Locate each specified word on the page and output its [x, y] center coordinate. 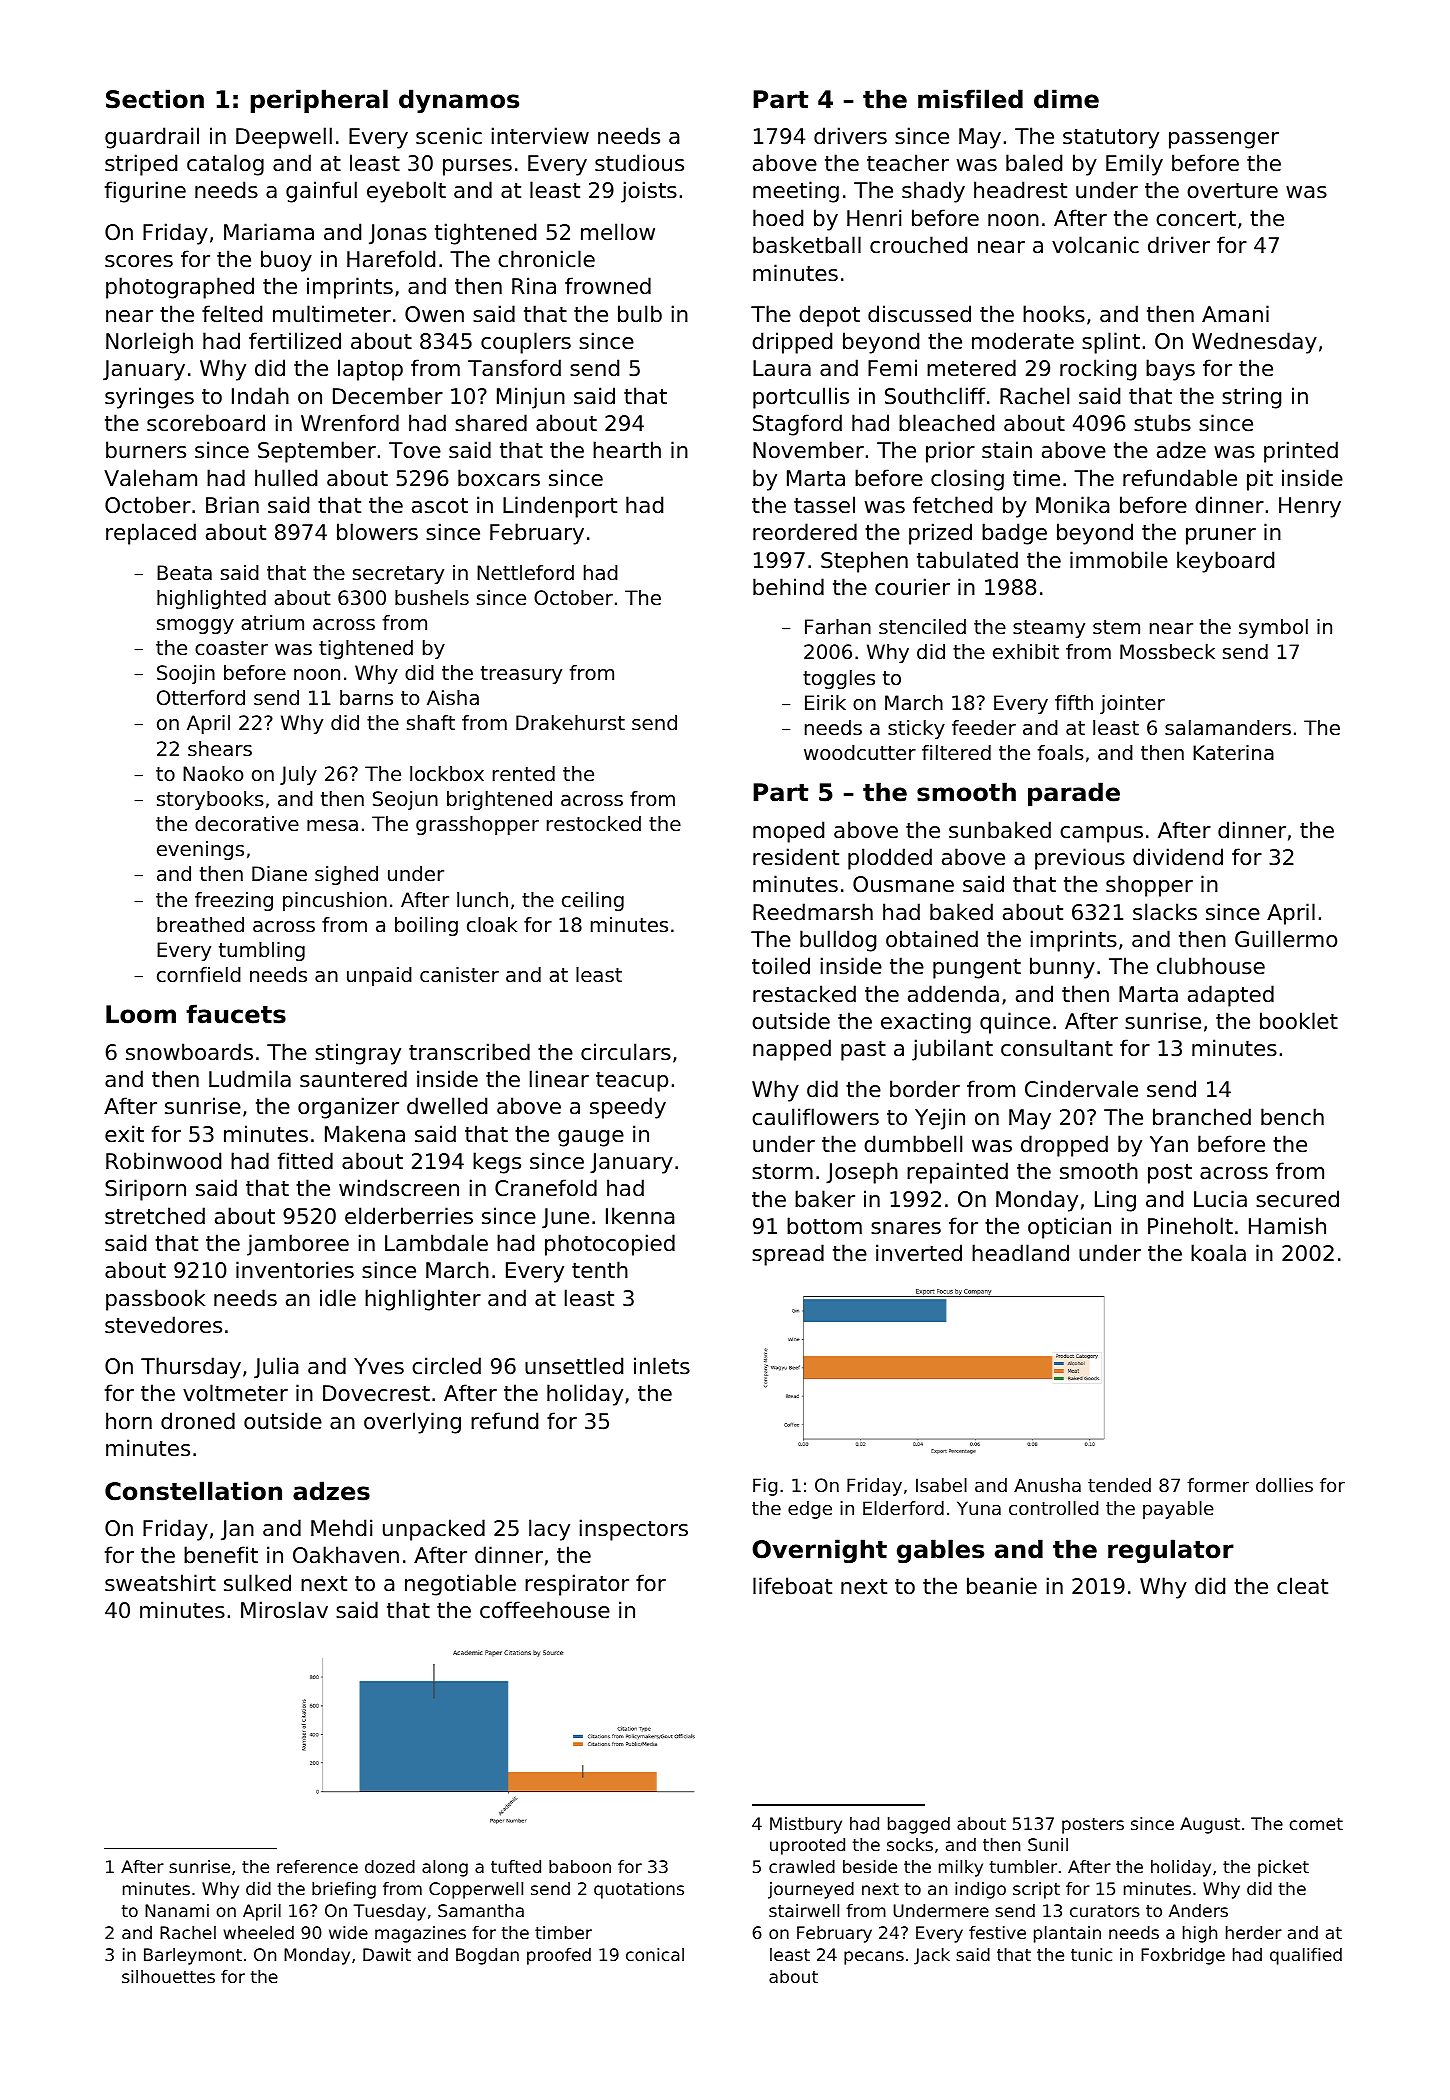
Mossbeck [1167, 652]
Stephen [864, 562]
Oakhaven [346, 1555]
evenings [200, 850]
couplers [526, 343]
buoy [286, 261]
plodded [890, 859]
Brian [232, 505]
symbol [1273, 628]
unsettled [574, 1366]
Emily [1134, 165]
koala [1218, 1253]
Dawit [387, 1954]
